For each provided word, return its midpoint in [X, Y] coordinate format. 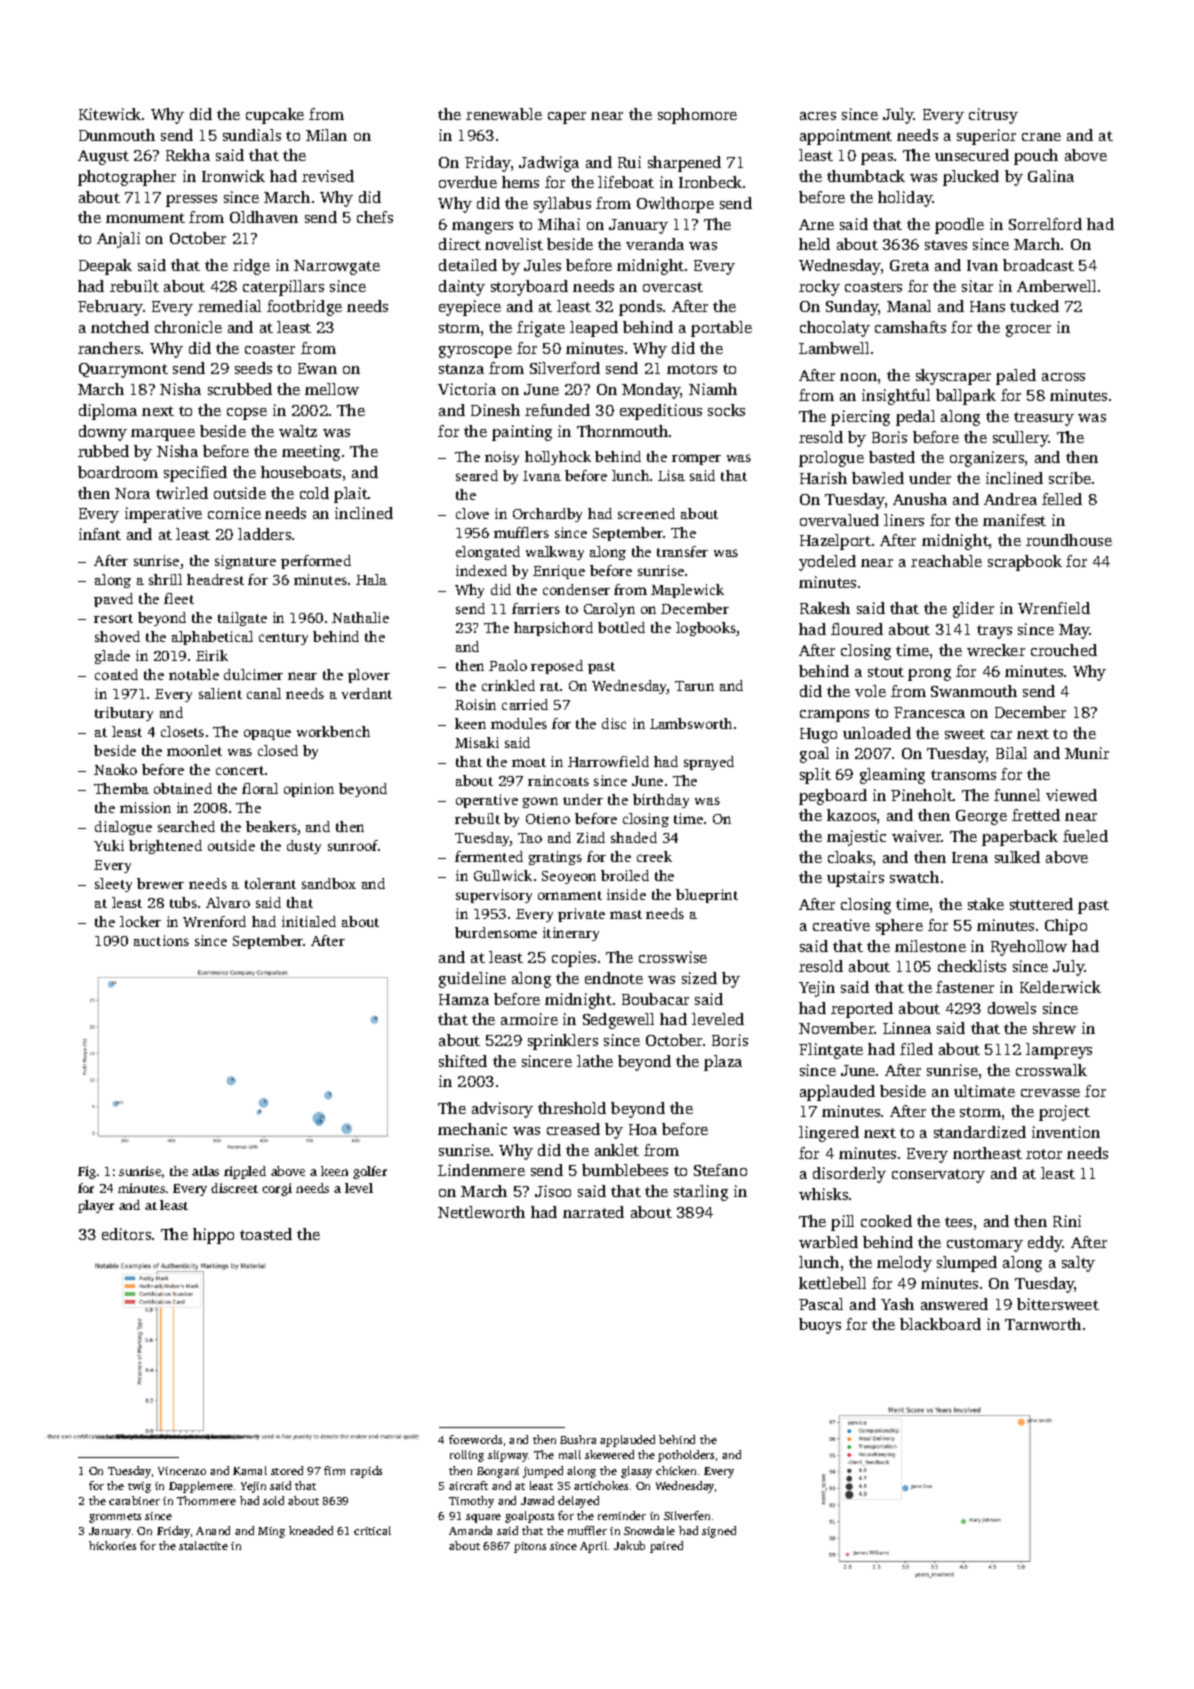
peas [877, 159]
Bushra [578, 1439]
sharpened [684, 164]
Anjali [118, 240]
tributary [124, 714]
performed [316, 562]
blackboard [940, 1324]
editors [126, 1234]
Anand [213, 1530]
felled [1062, 499]
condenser [576, 589]
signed [719, 1532]
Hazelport [835, 542]
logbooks [706, 629]
